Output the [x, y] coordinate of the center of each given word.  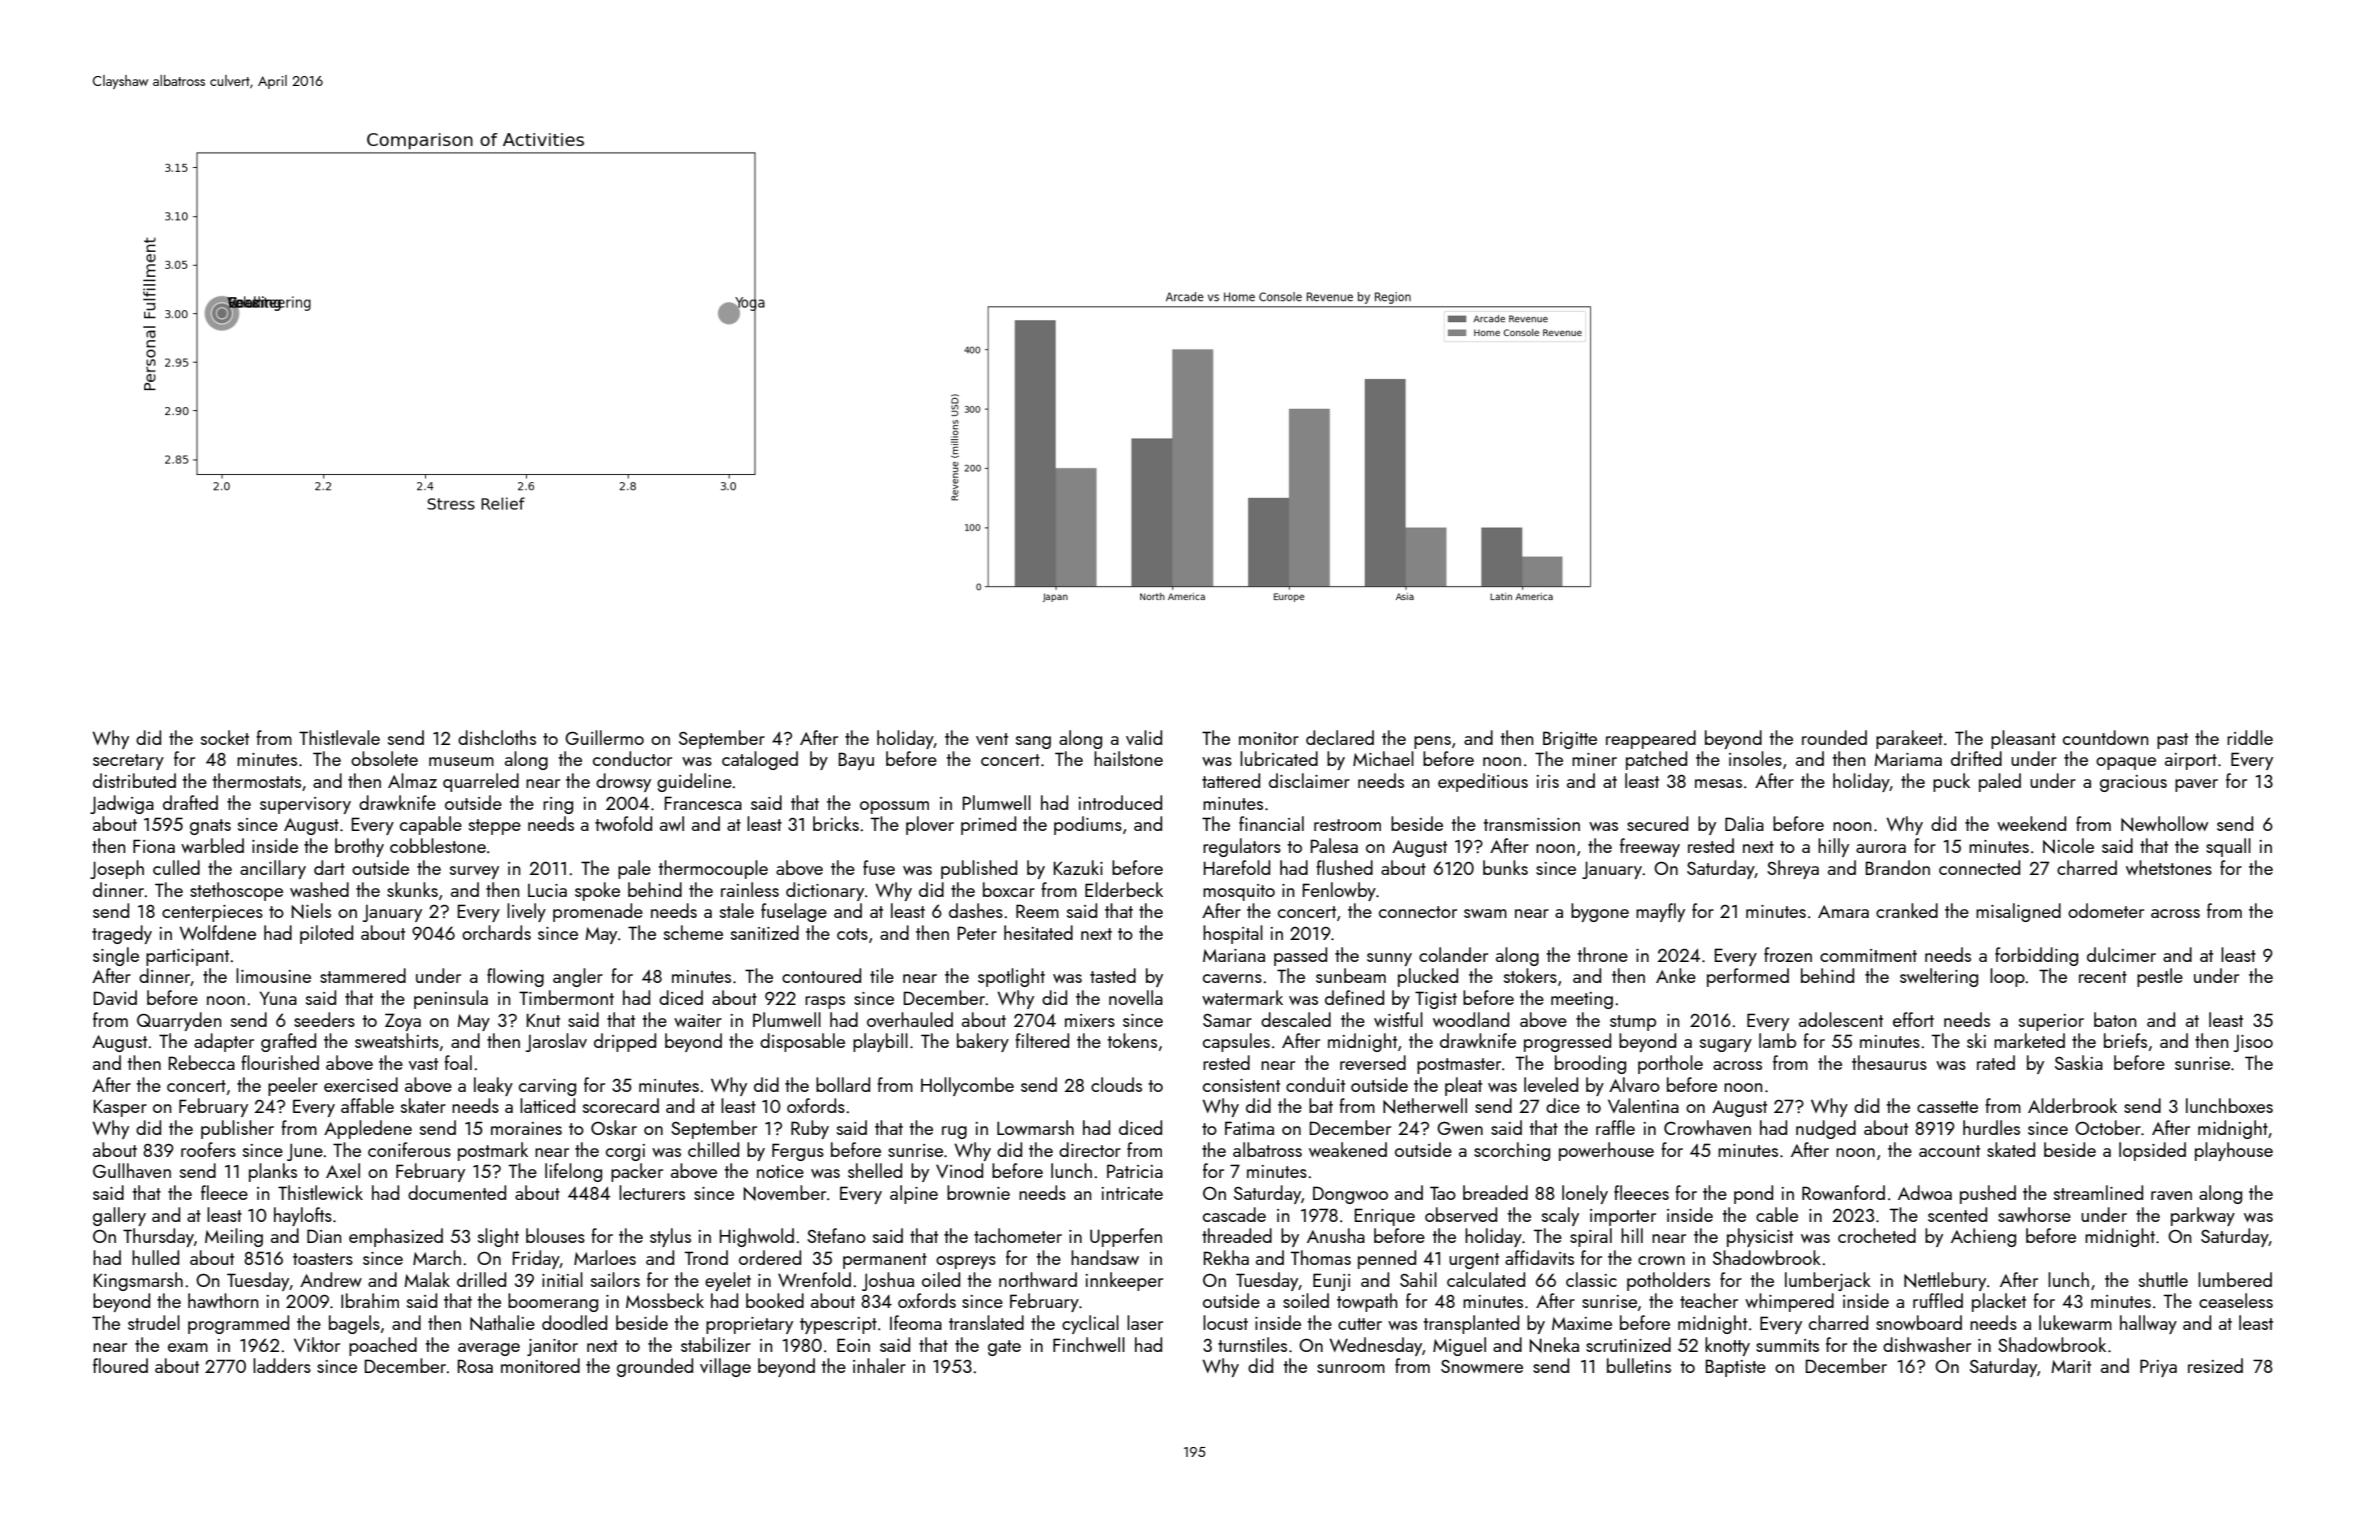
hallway [2148, 1324]
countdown [2105, 737]
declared [1340, 737]
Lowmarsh [1035, 1127]
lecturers [652, 1192]
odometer [2106, 910]
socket [225, 737]
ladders [282, 1365]
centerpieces [212, 913]
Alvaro [1634, 1084]
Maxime [1582, 1323]
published [979, 869]
